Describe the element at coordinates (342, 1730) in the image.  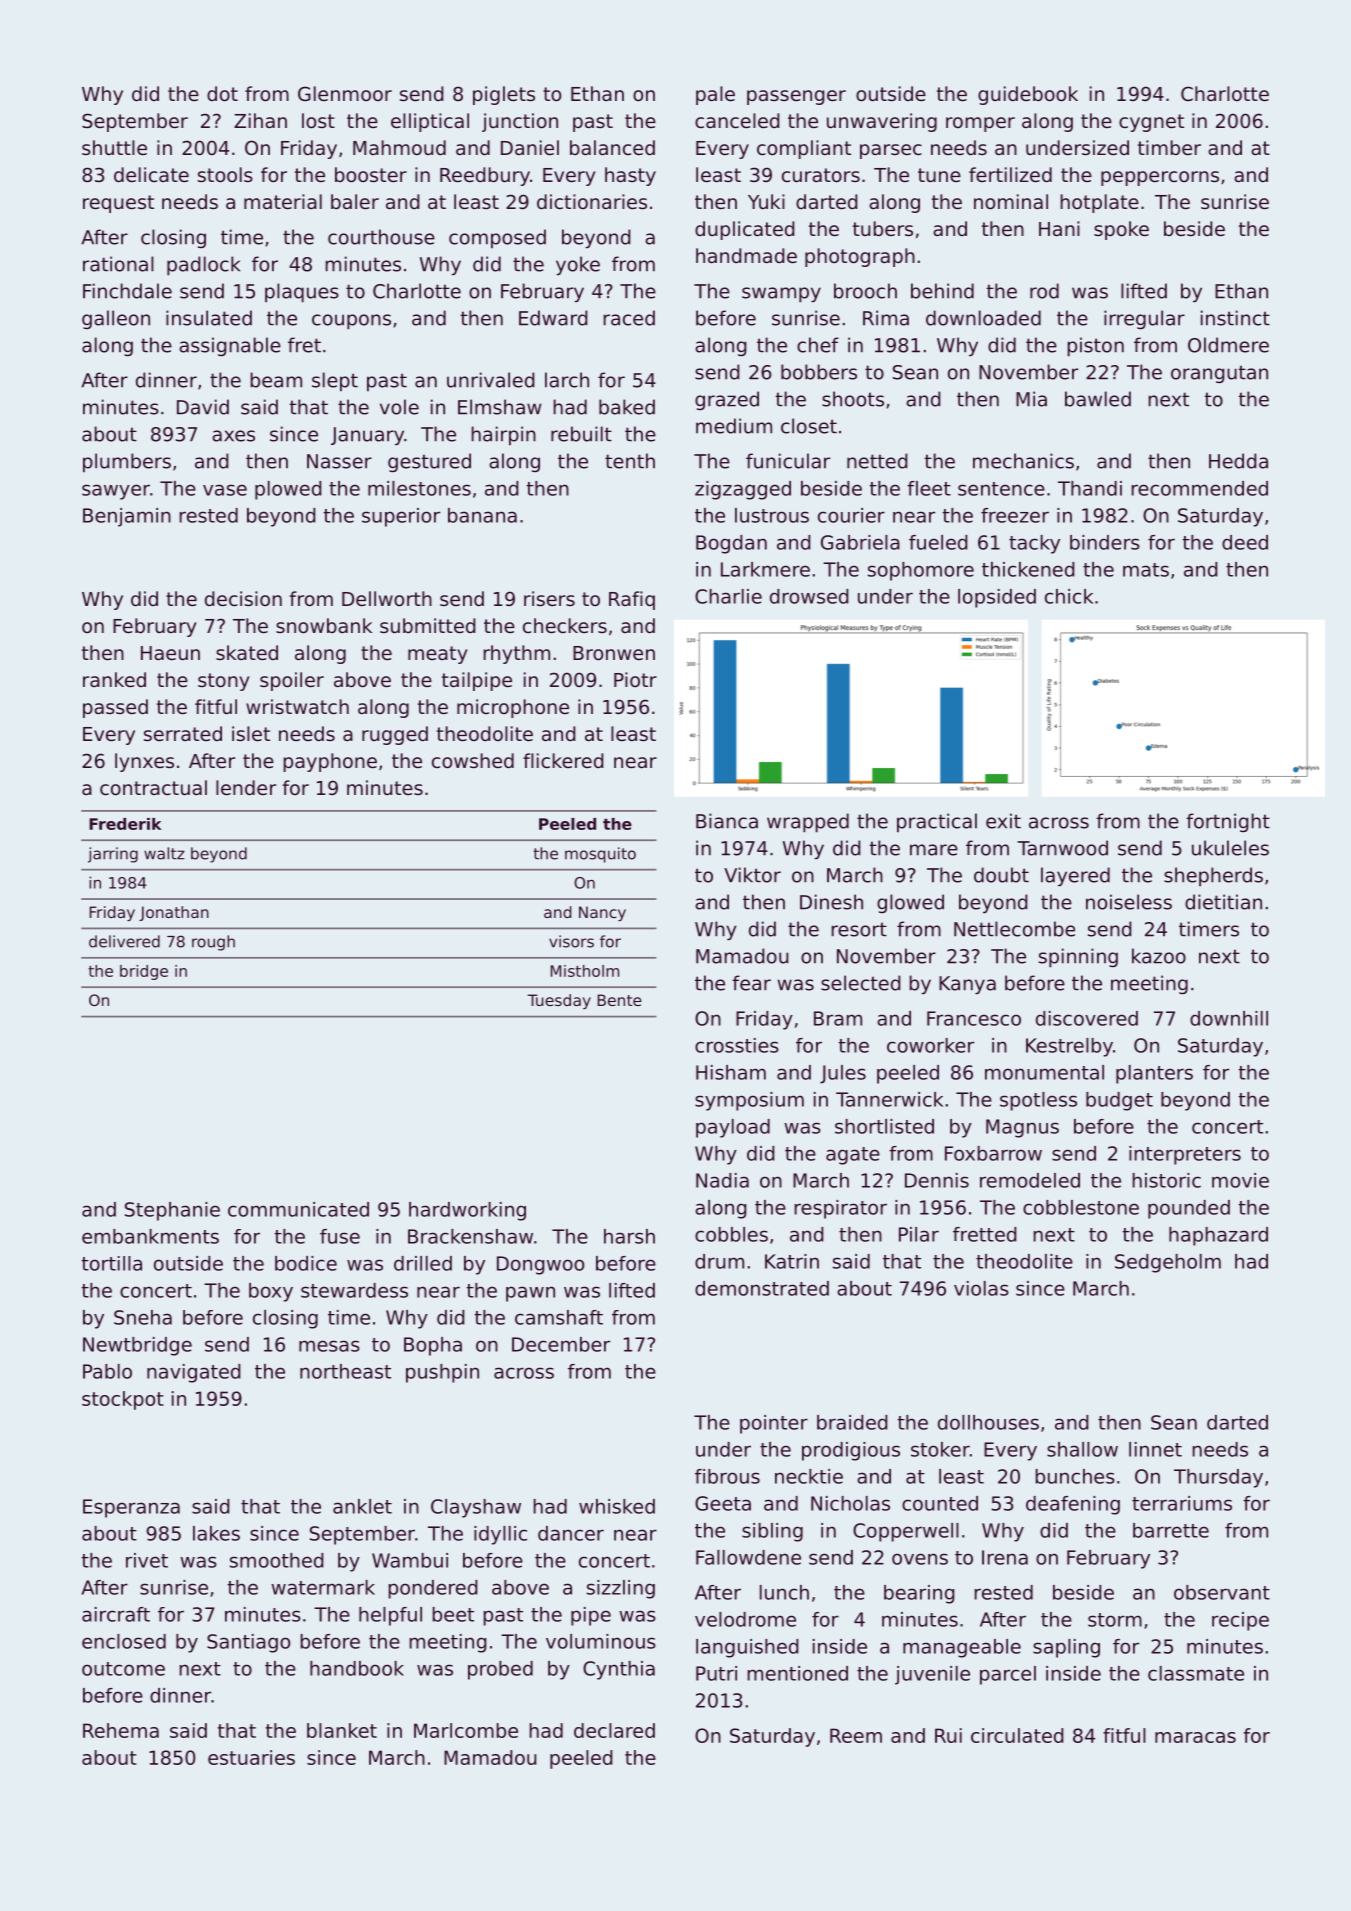
I see `blanket` at that location.
